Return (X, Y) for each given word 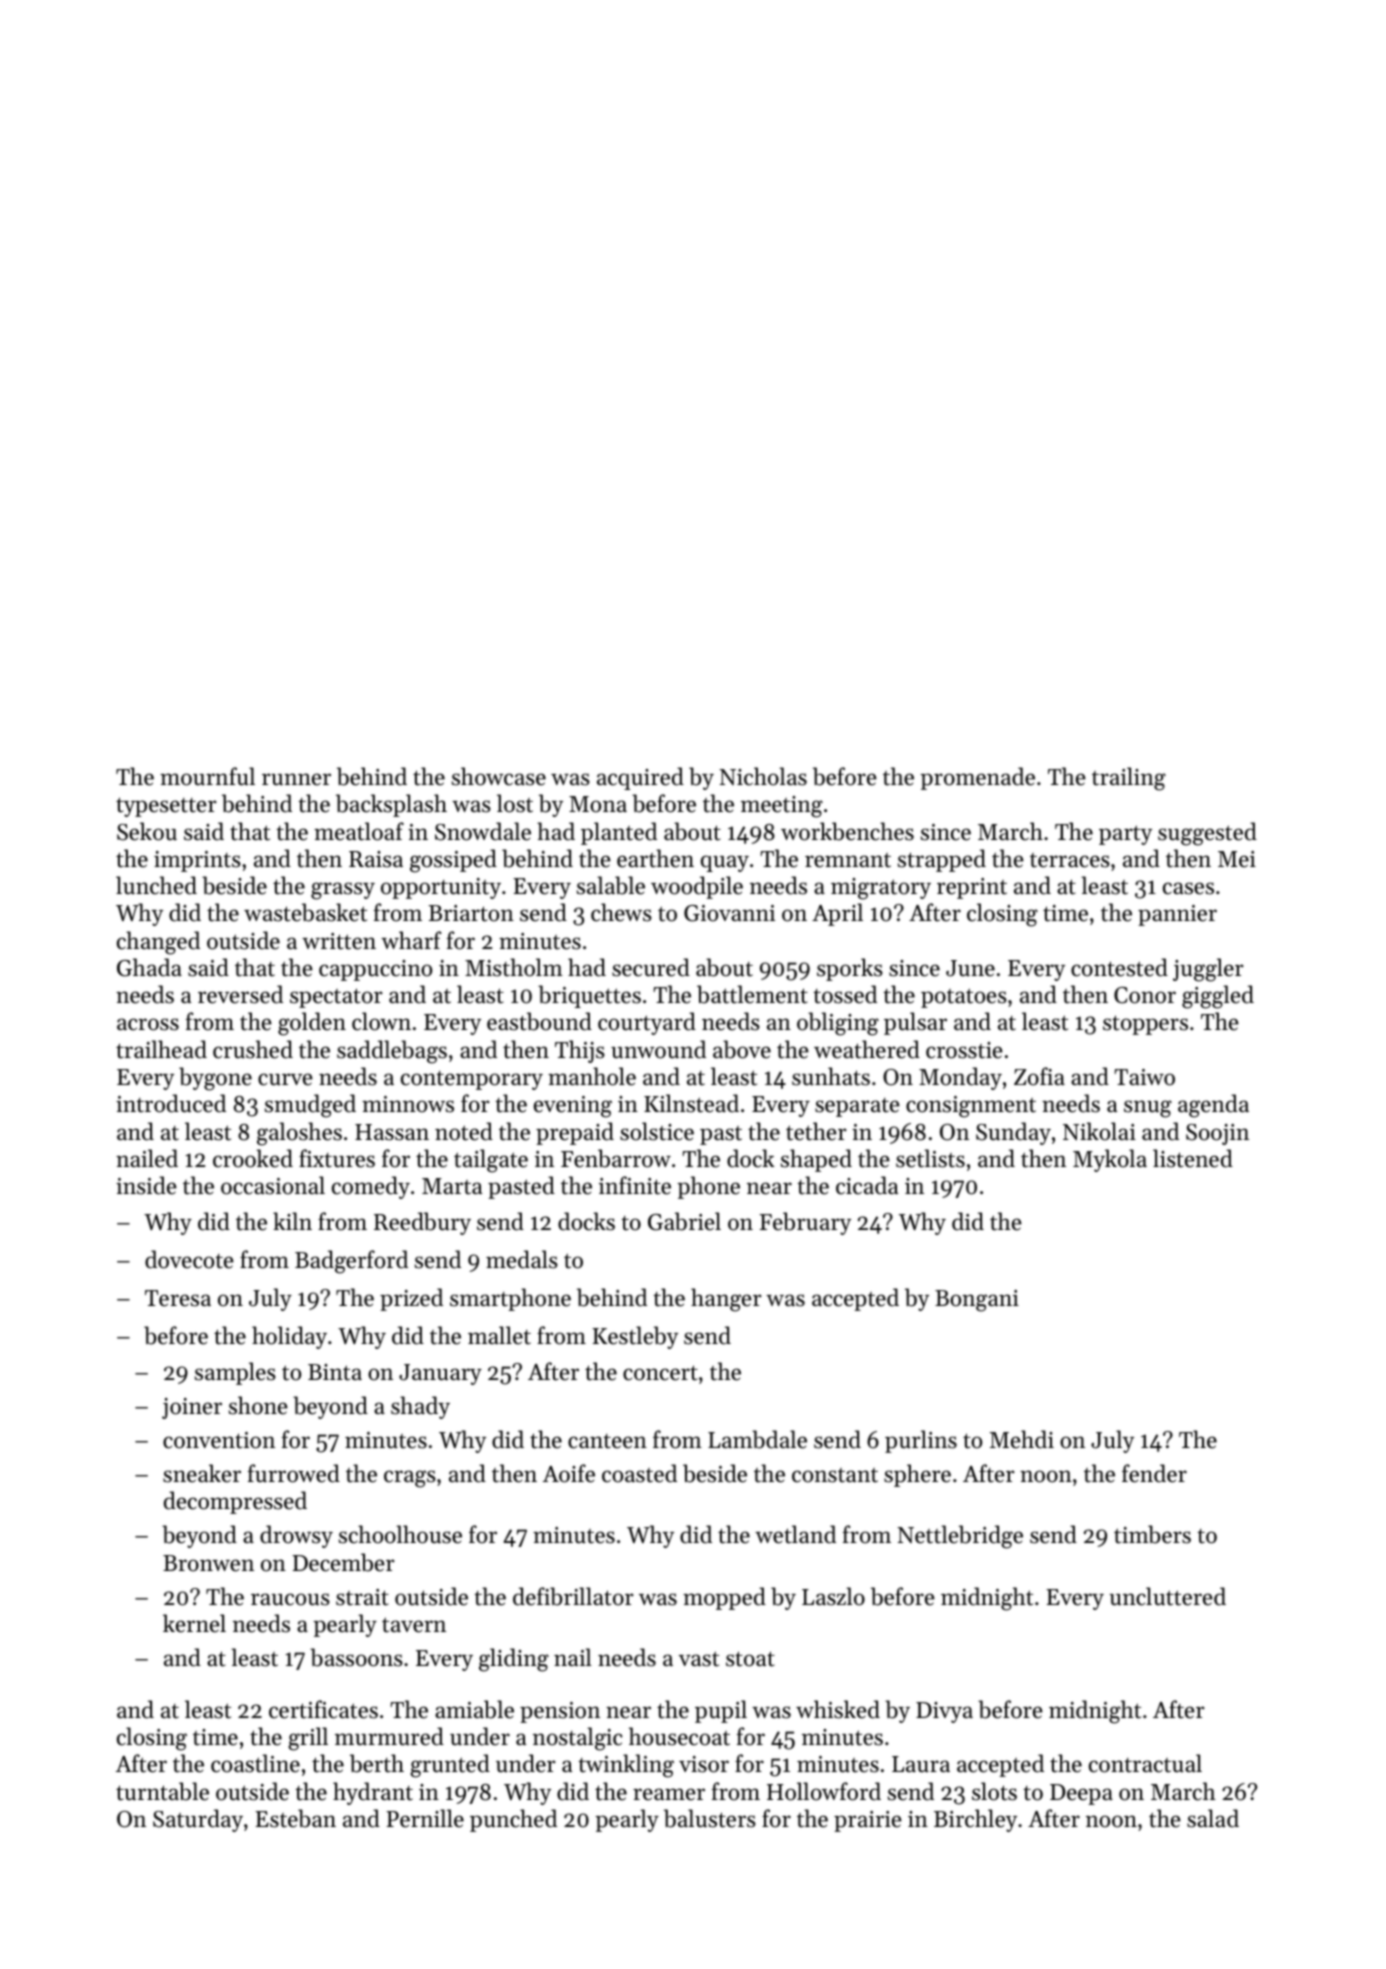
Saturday (198, 1820)
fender (1154, 1473)
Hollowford (824, 1791)
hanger (726, 1300)
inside (146, 1185)
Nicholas (763, 776)
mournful (207, 776)
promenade (977, 778)
